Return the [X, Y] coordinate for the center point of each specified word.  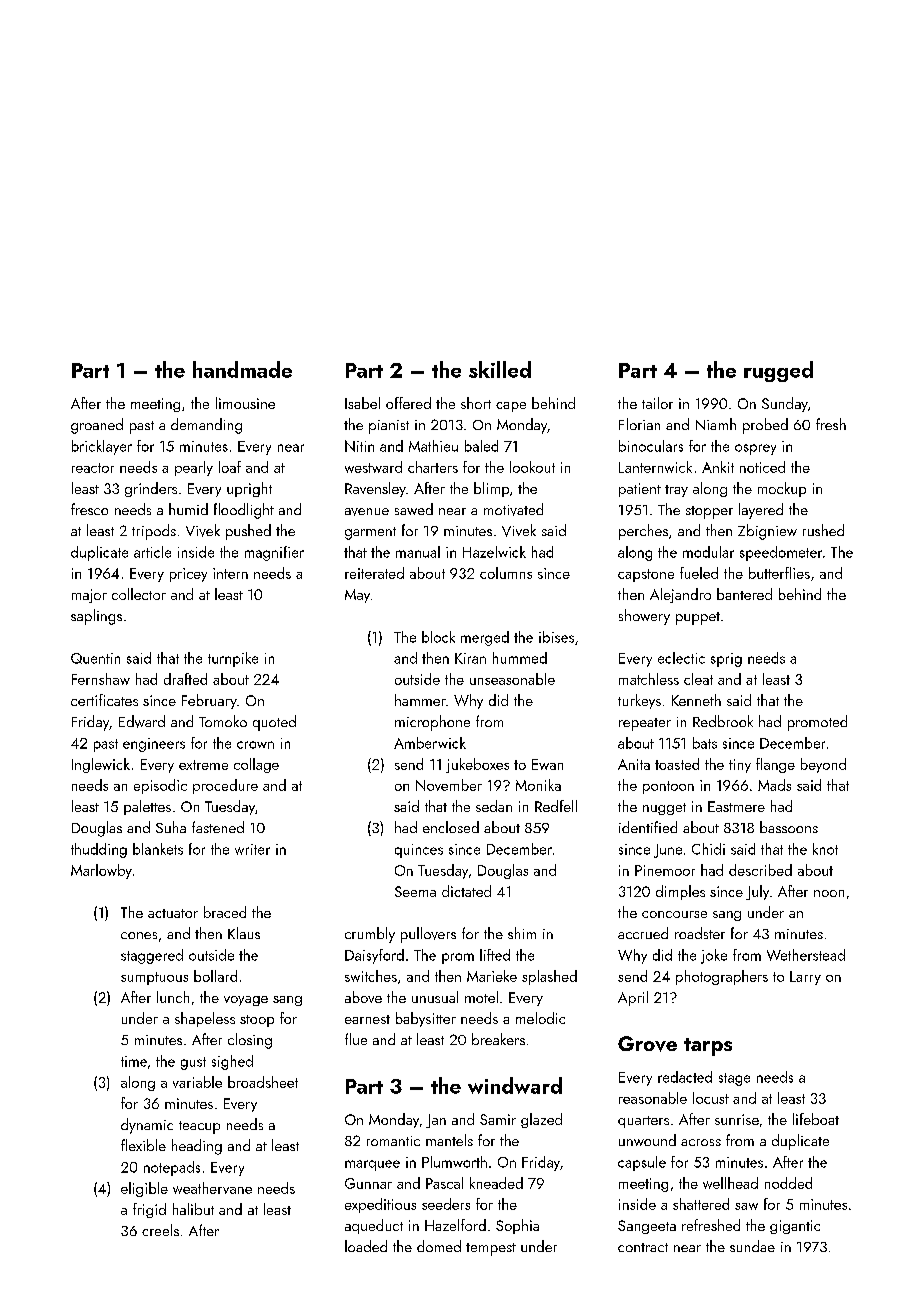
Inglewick [101, 765]
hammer [420, 700]
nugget [664, 809]
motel [481, 997]
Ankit [718, 467]
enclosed [451, 827]
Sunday [785, 404]
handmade [242, 369]
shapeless [205, 1019]
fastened [218, 827]
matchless [649, 679]
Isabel [362, 403]
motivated [513, 509]
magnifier [274, 553]
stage [734, 1079]
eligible [144, 1189]
